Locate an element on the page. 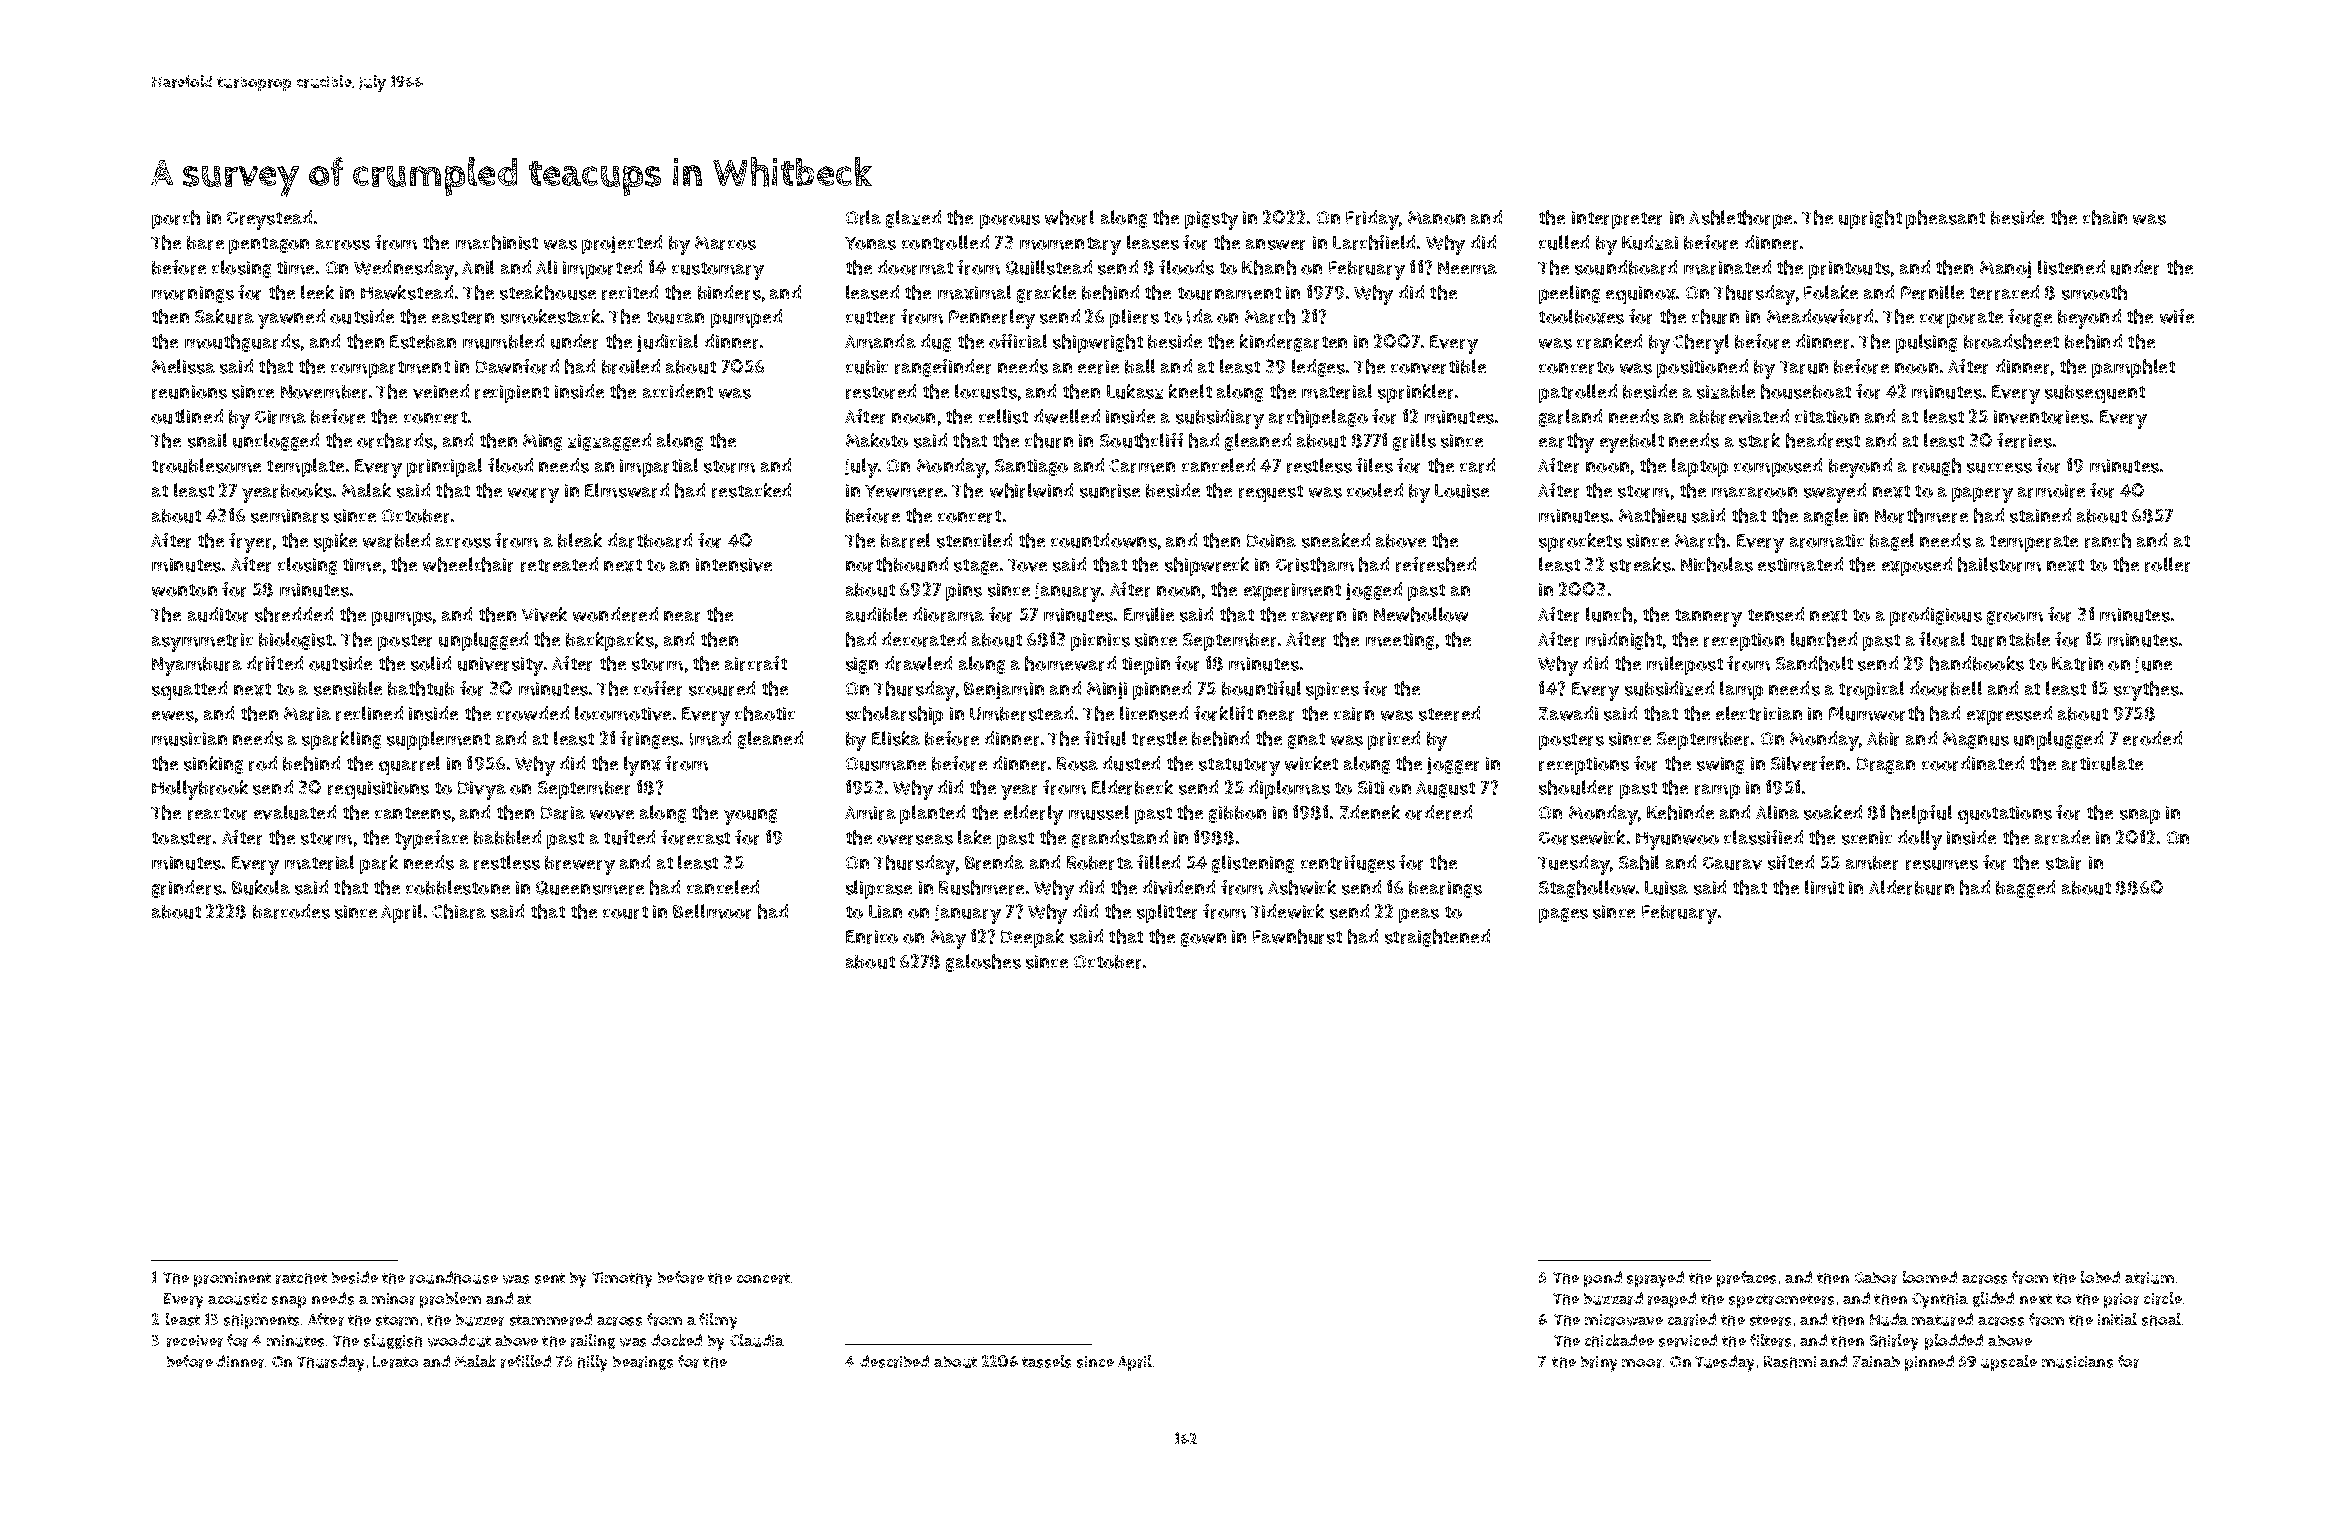 The width and height of the image is (2348, 1520). wife is located at coordinates (2177, 316).
